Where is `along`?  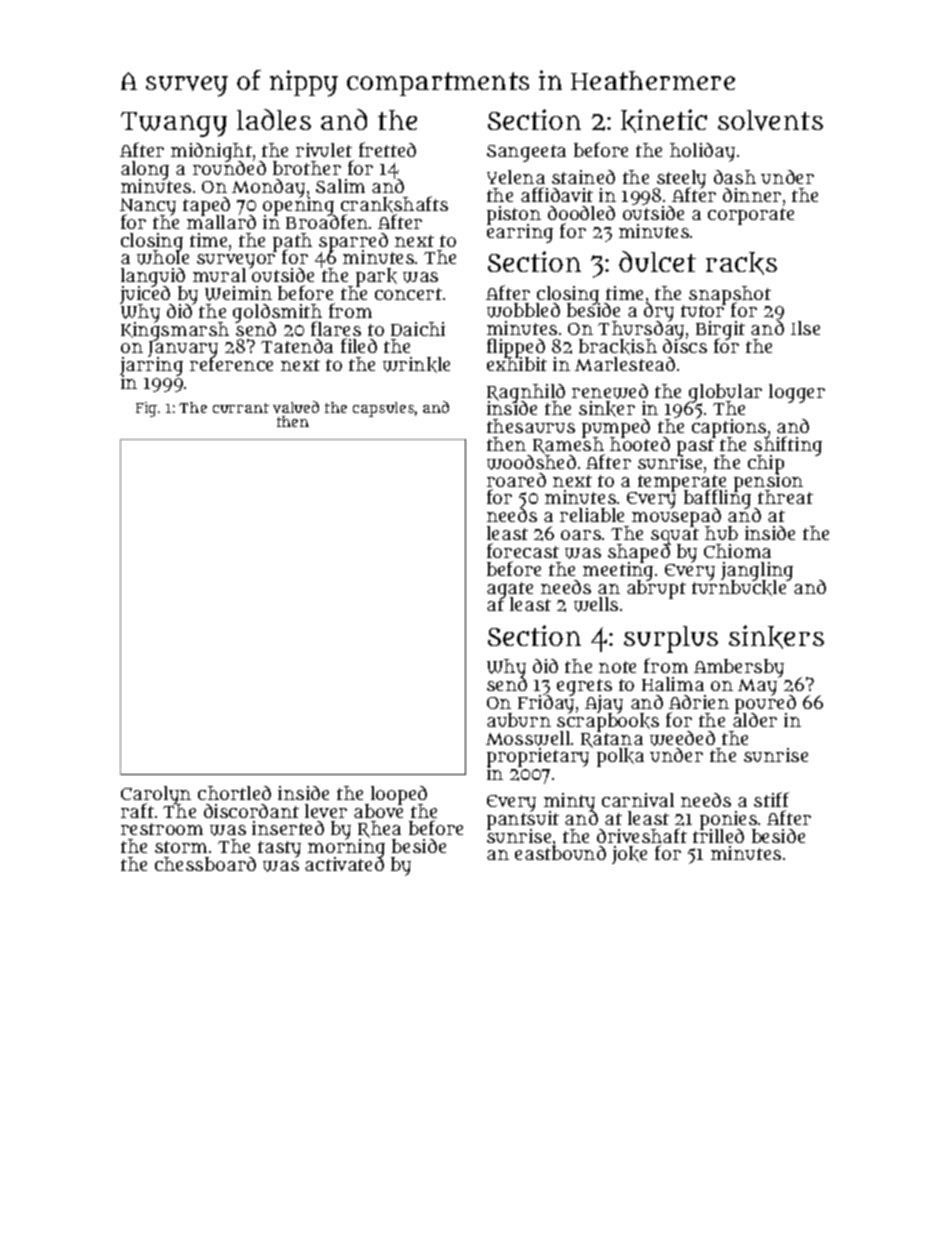
along is located at coordinates (145, 170).
